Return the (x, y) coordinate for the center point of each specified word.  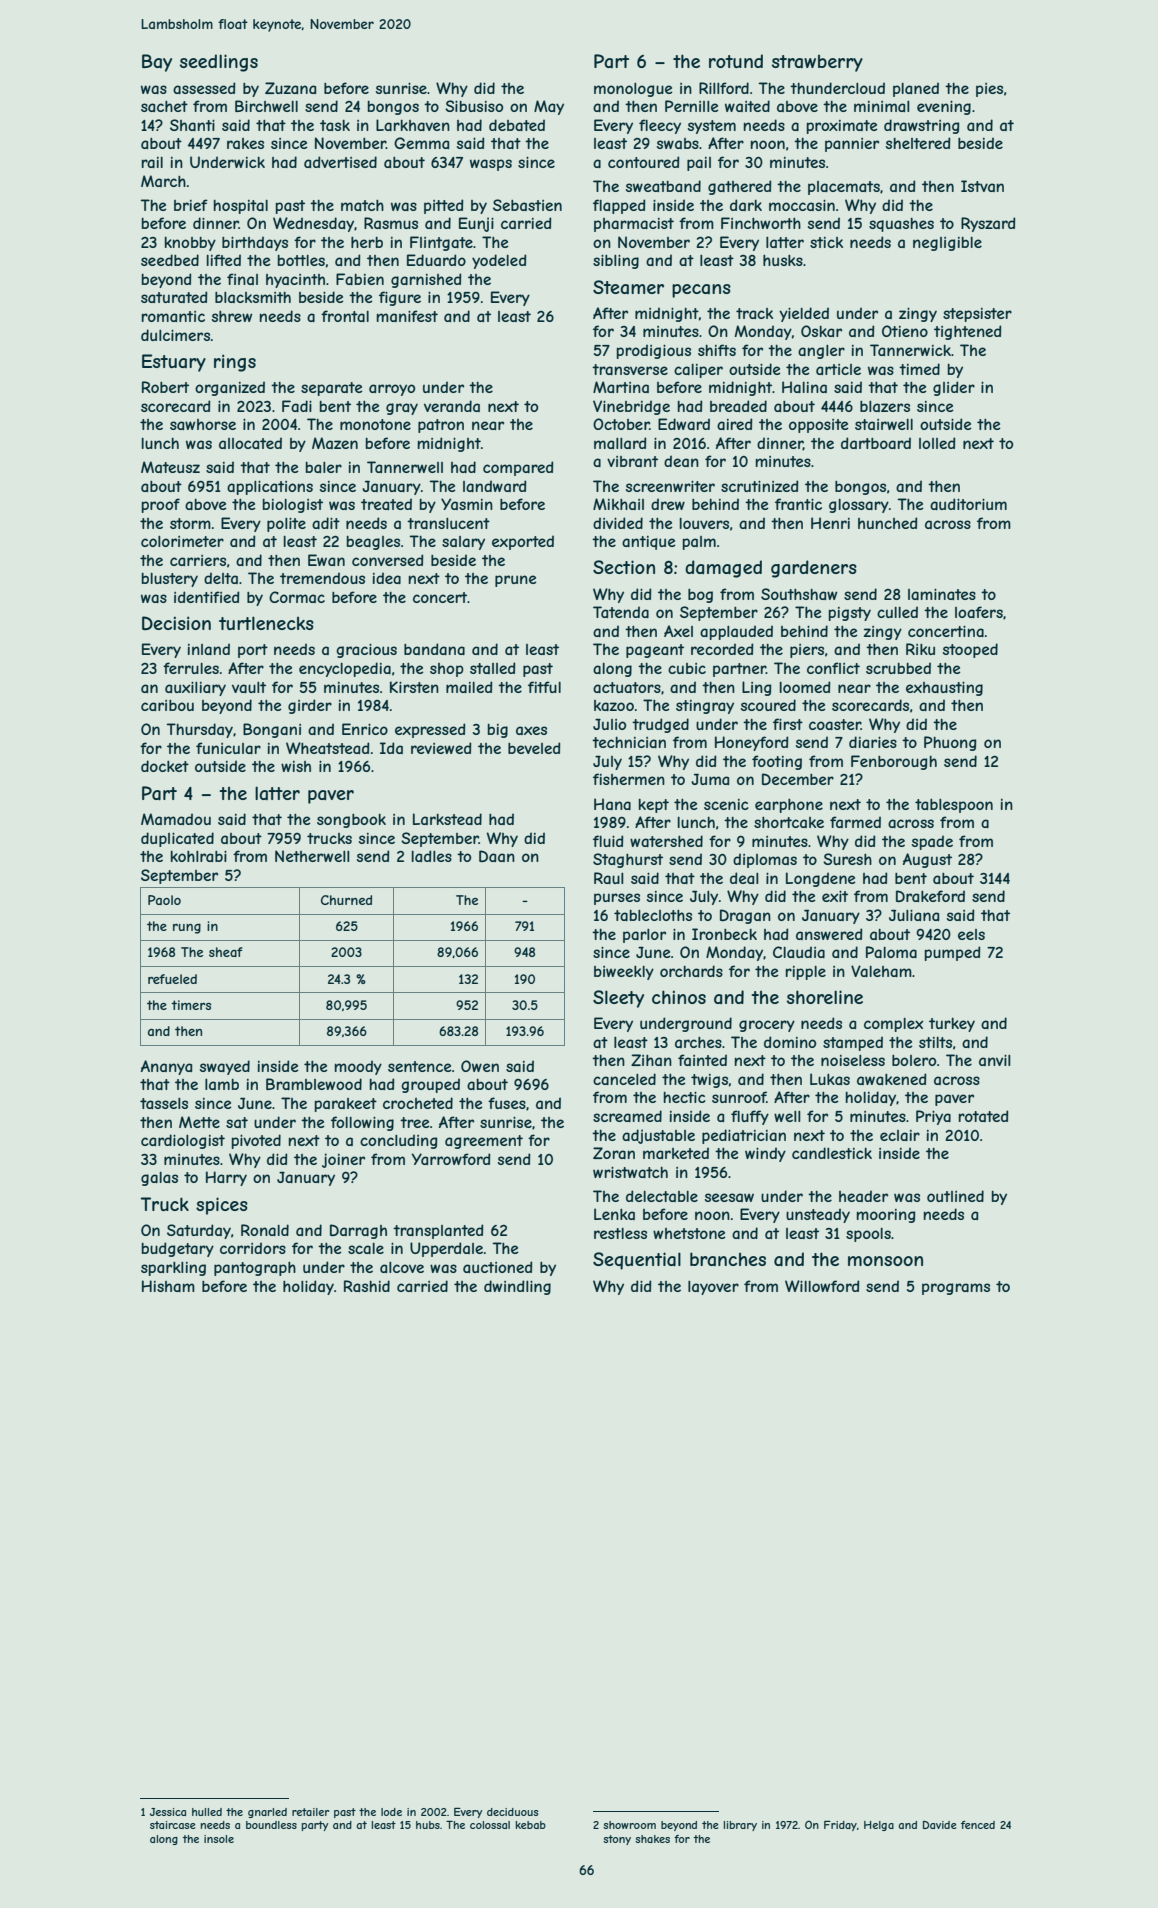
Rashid (367, 1286)
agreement (484, 1142)
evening (944, 108)
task (335, 125)
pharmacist (634, 225)
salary (463, 543)
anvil (995, 1060)
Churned (346, 900)
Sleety (618, 999)
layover (713, 1288)
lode (391, 1812)
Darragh (358, 1231)
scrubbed (898, 668)
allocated (250, 443)
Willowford (822, 1286)
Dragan (745, 916)
